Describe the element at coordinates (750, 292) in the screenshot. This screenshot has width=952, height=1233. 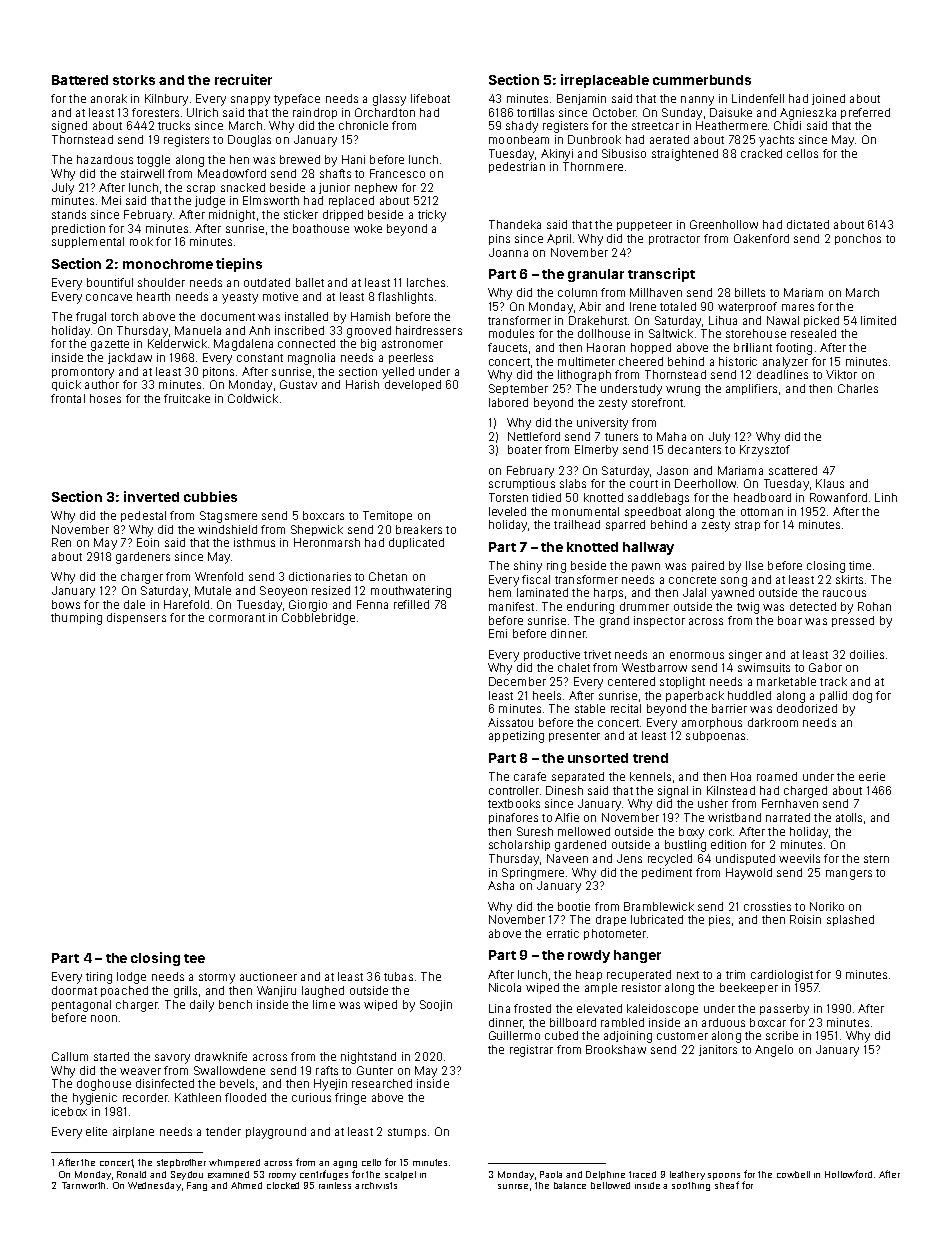
I see `billets` at that location.
